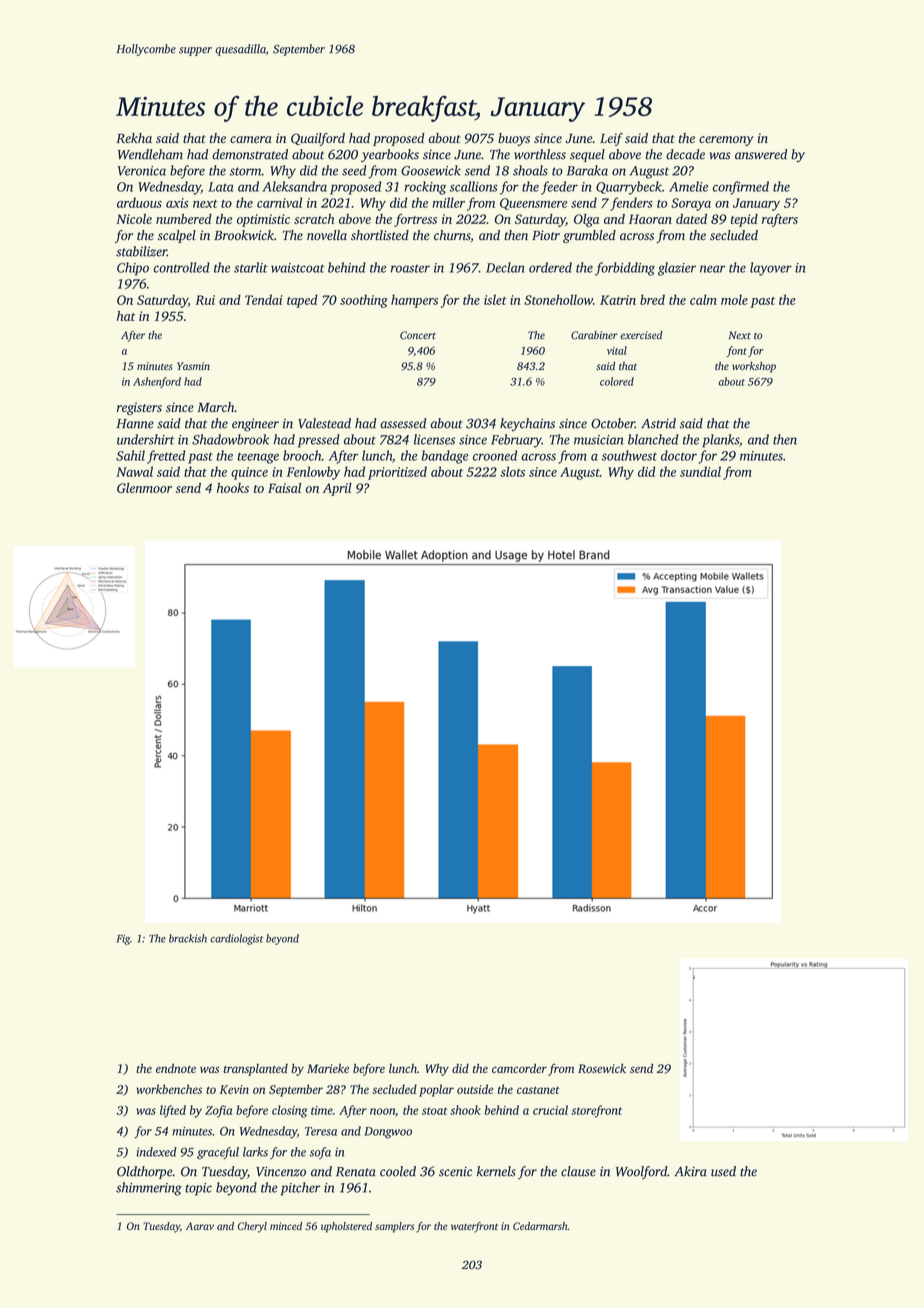  I want to click on Cheryl, so click(252, 1227).
